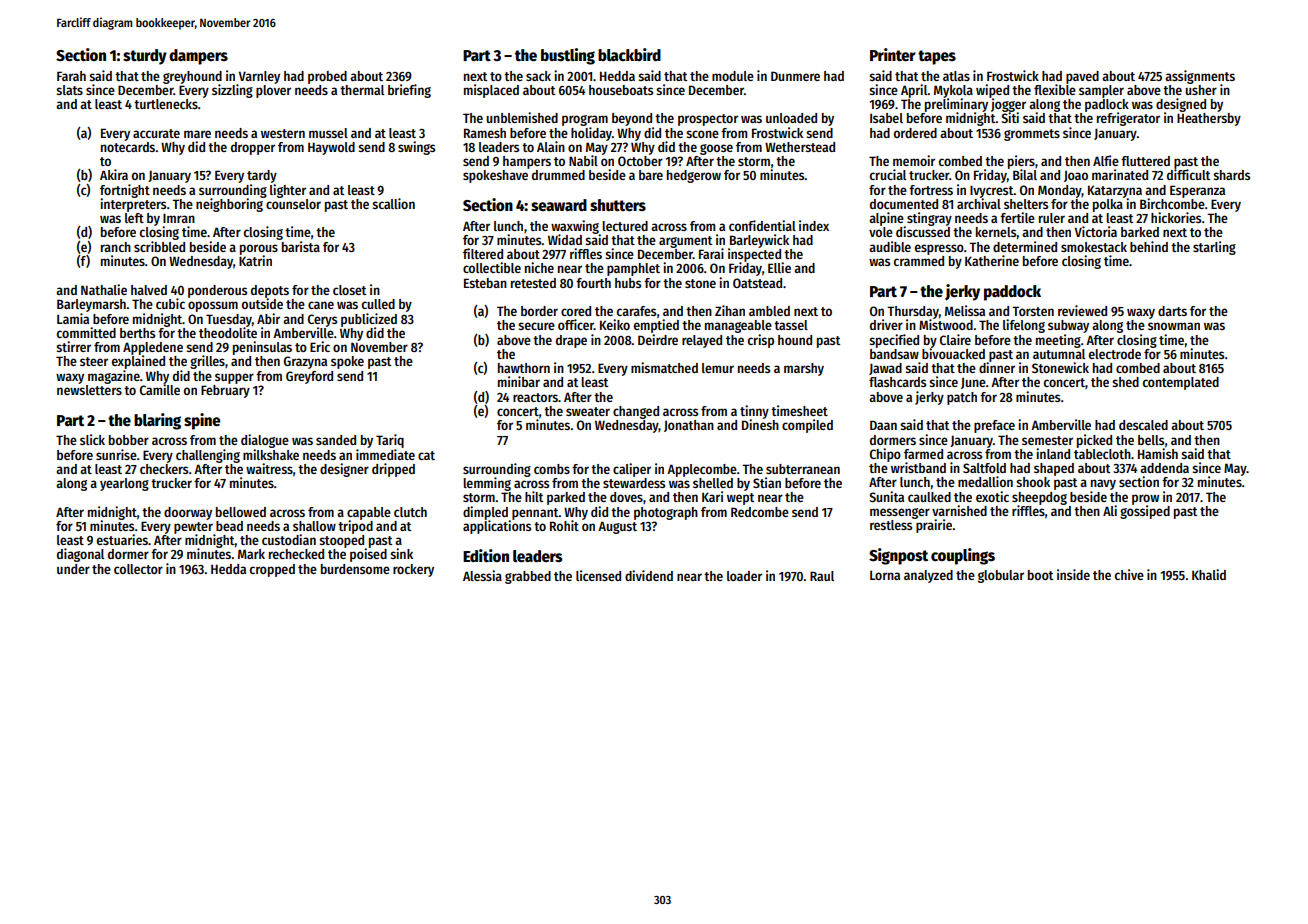  I want to click on yearlong, so click(124, 484).
